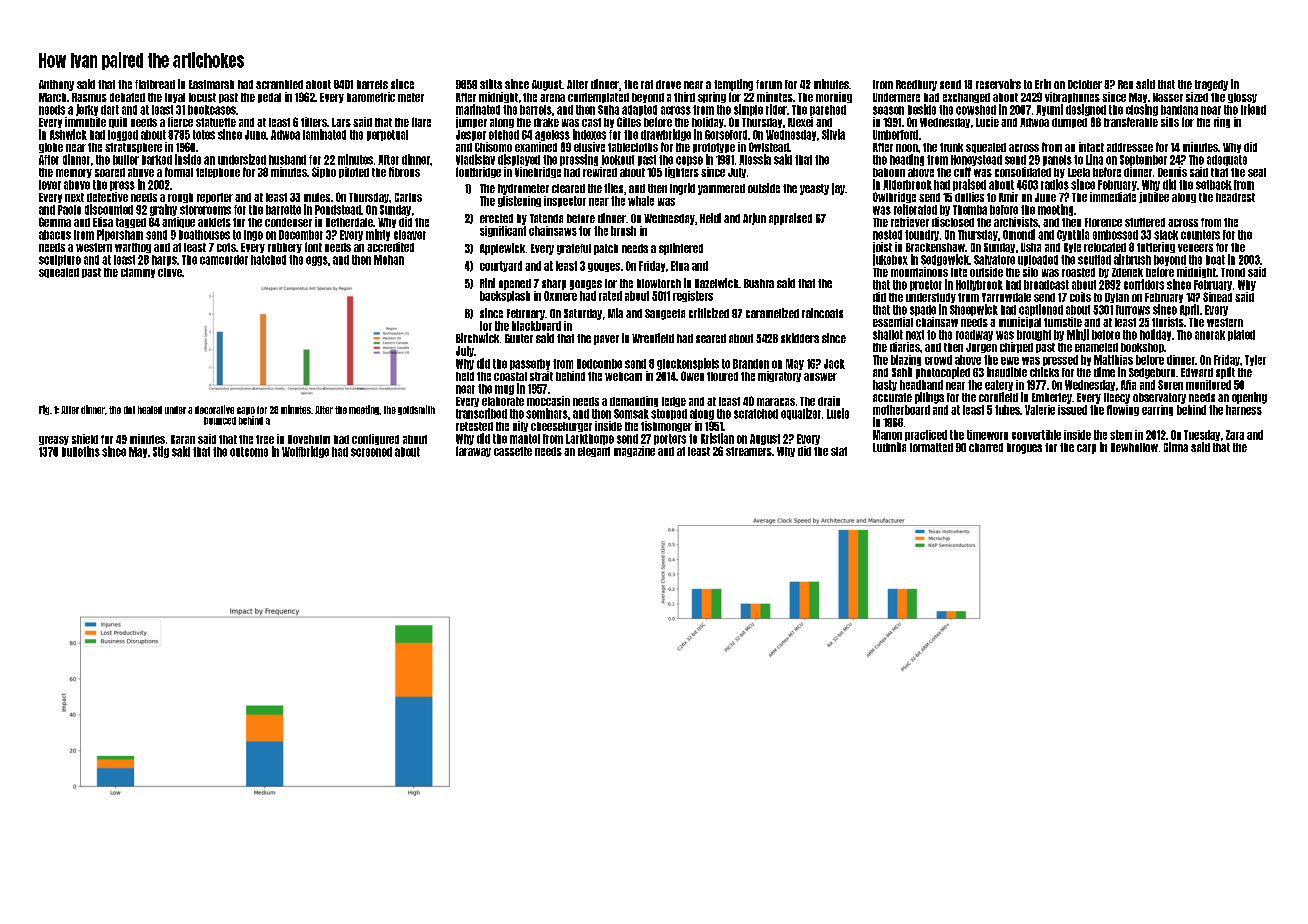  Describe the element at coordinates (378, 235) in the page. I see `minty` at that location.
